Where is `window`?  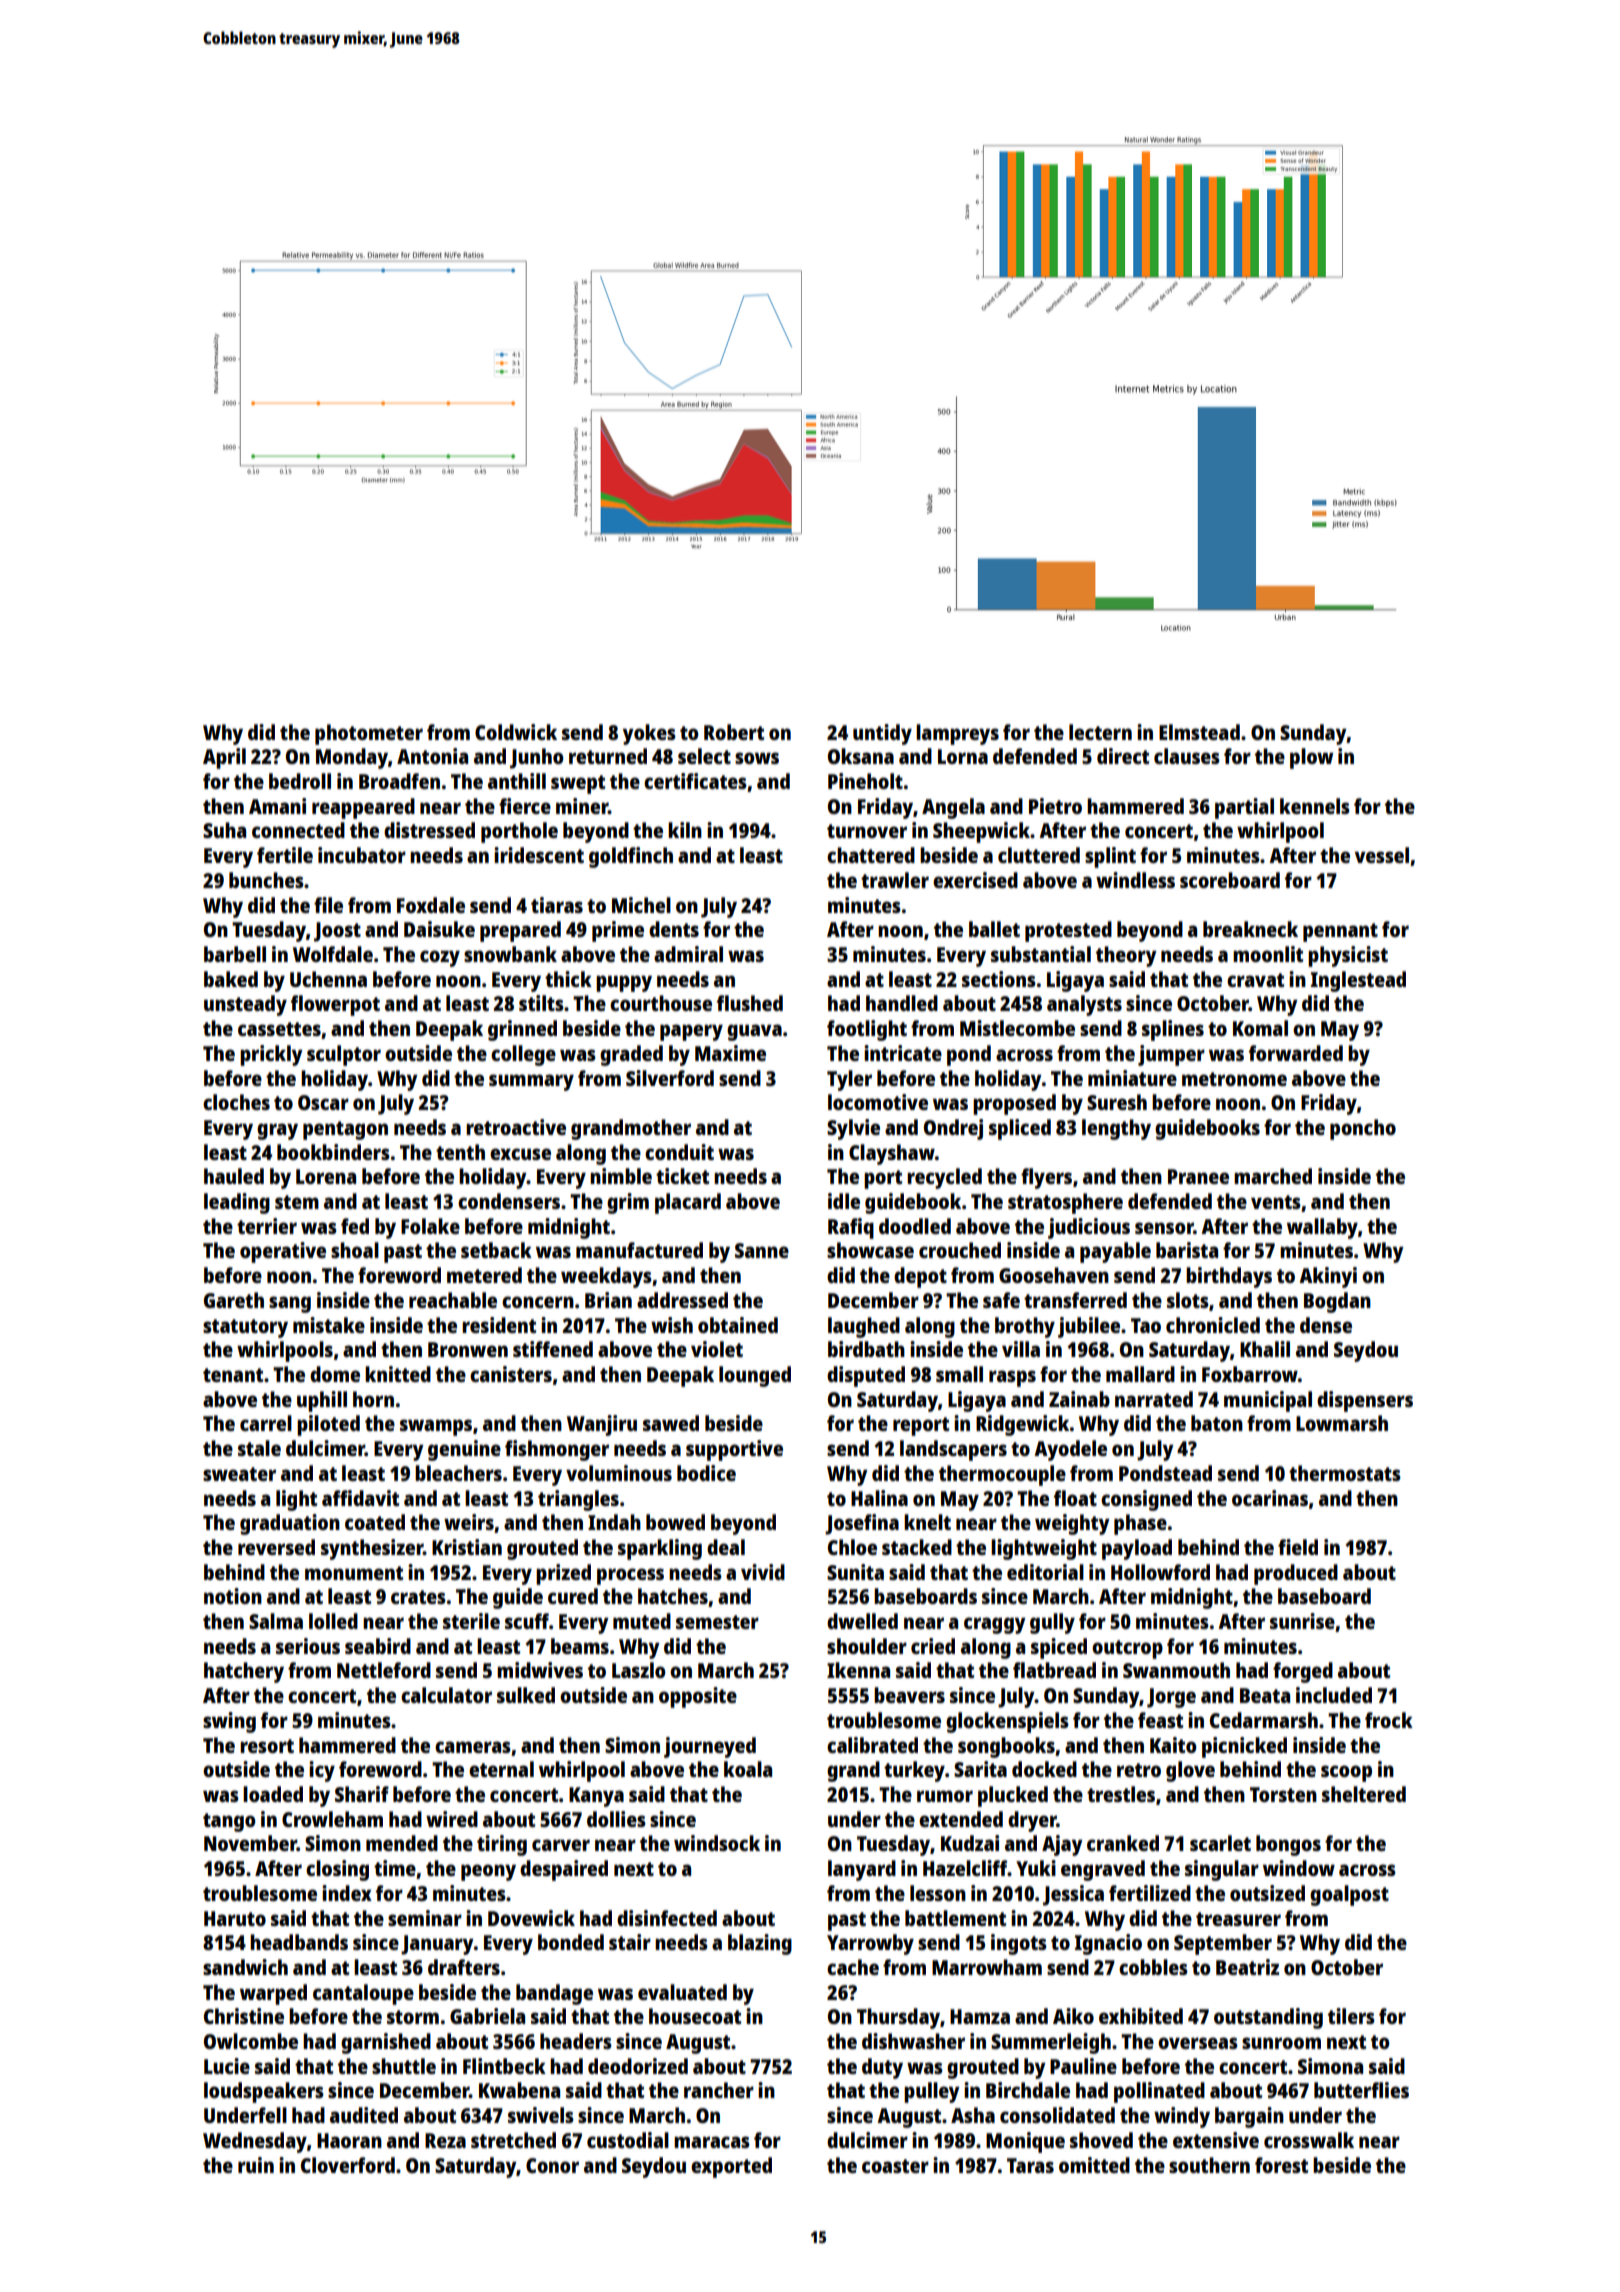 window is located at coordinates (1299, 1868).
